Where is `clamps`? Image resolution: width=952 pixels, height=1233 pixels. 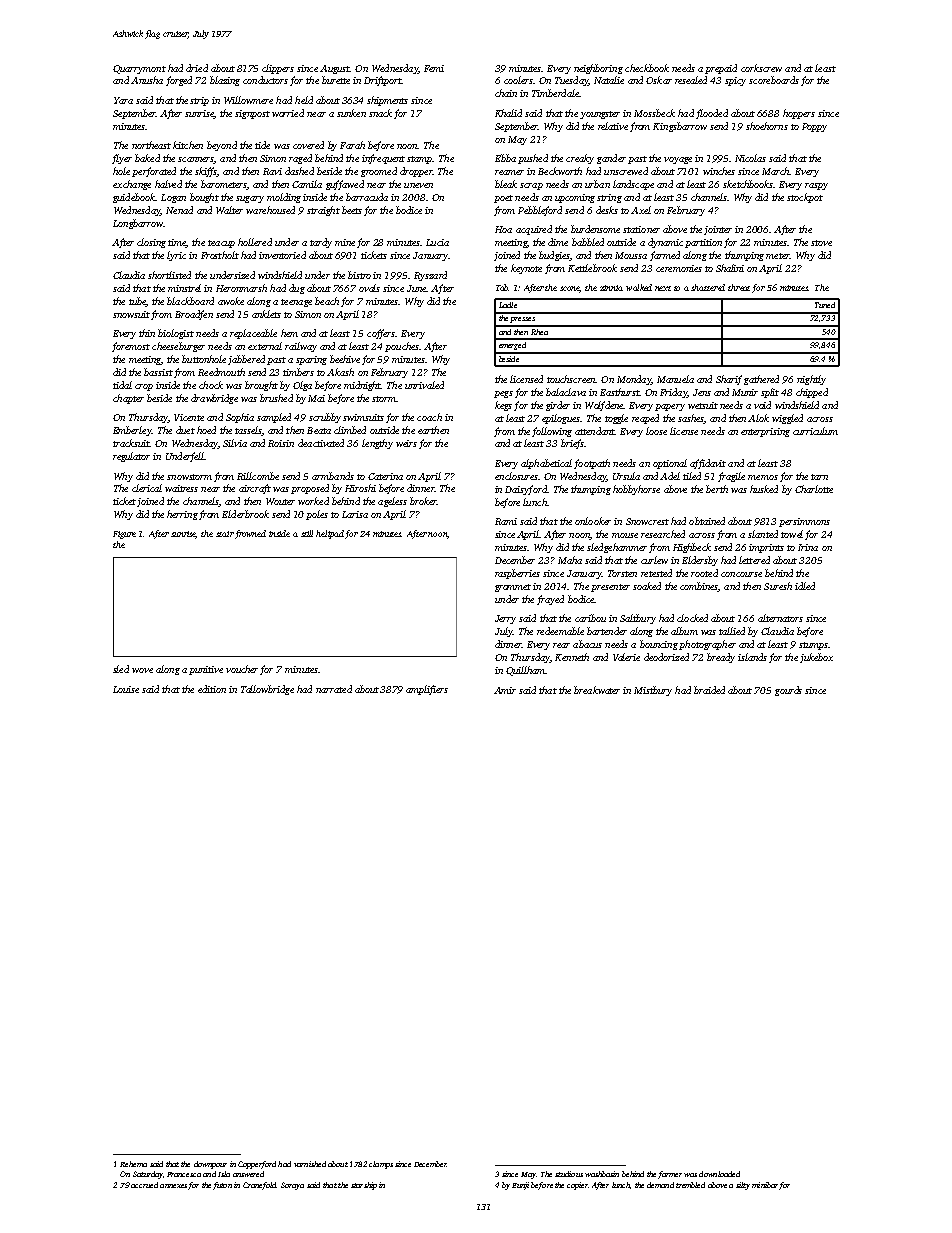
clamps is located at coordinates (381, 1165).
